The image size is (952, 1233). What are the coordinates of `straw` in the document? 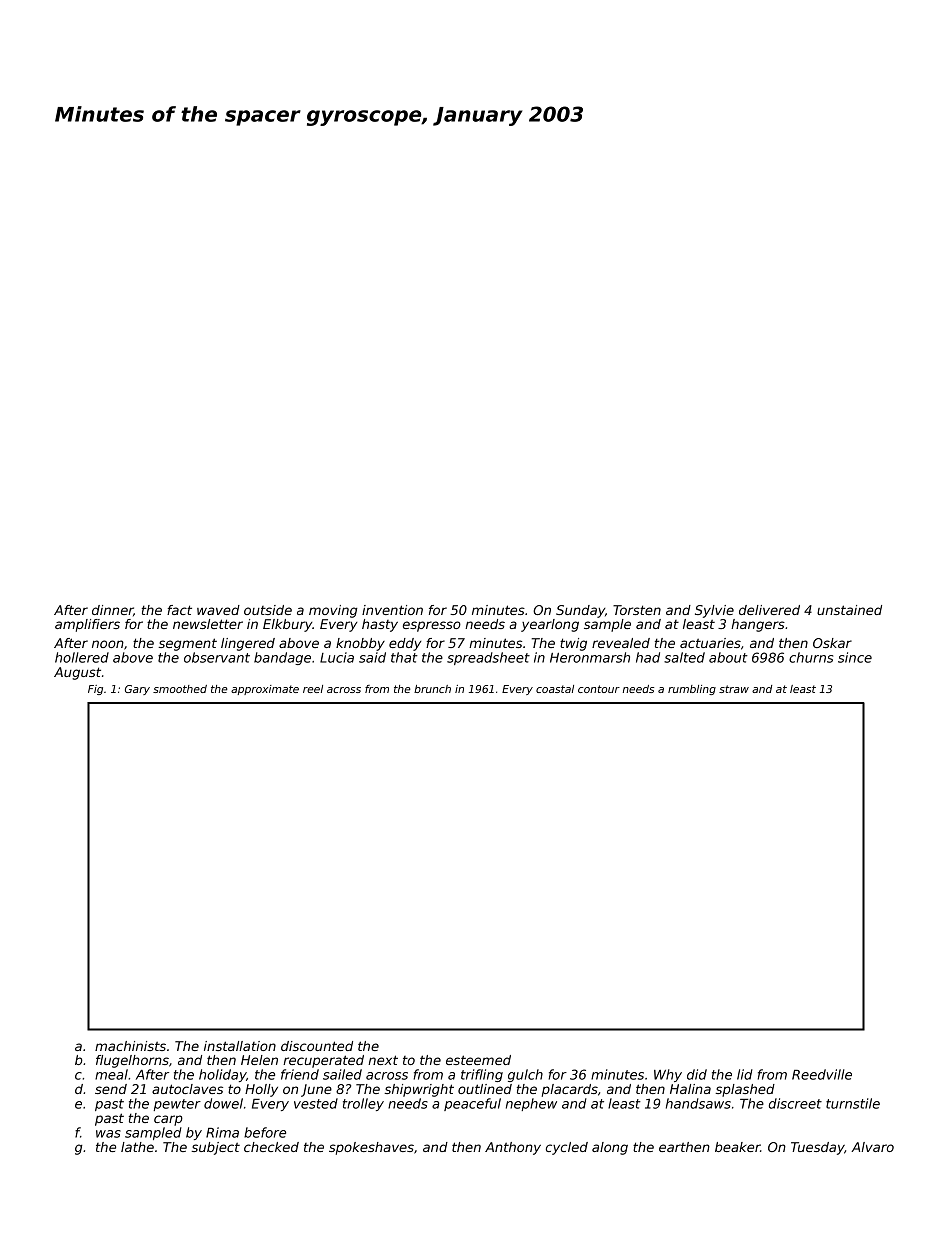 It's located at (734, 689).
